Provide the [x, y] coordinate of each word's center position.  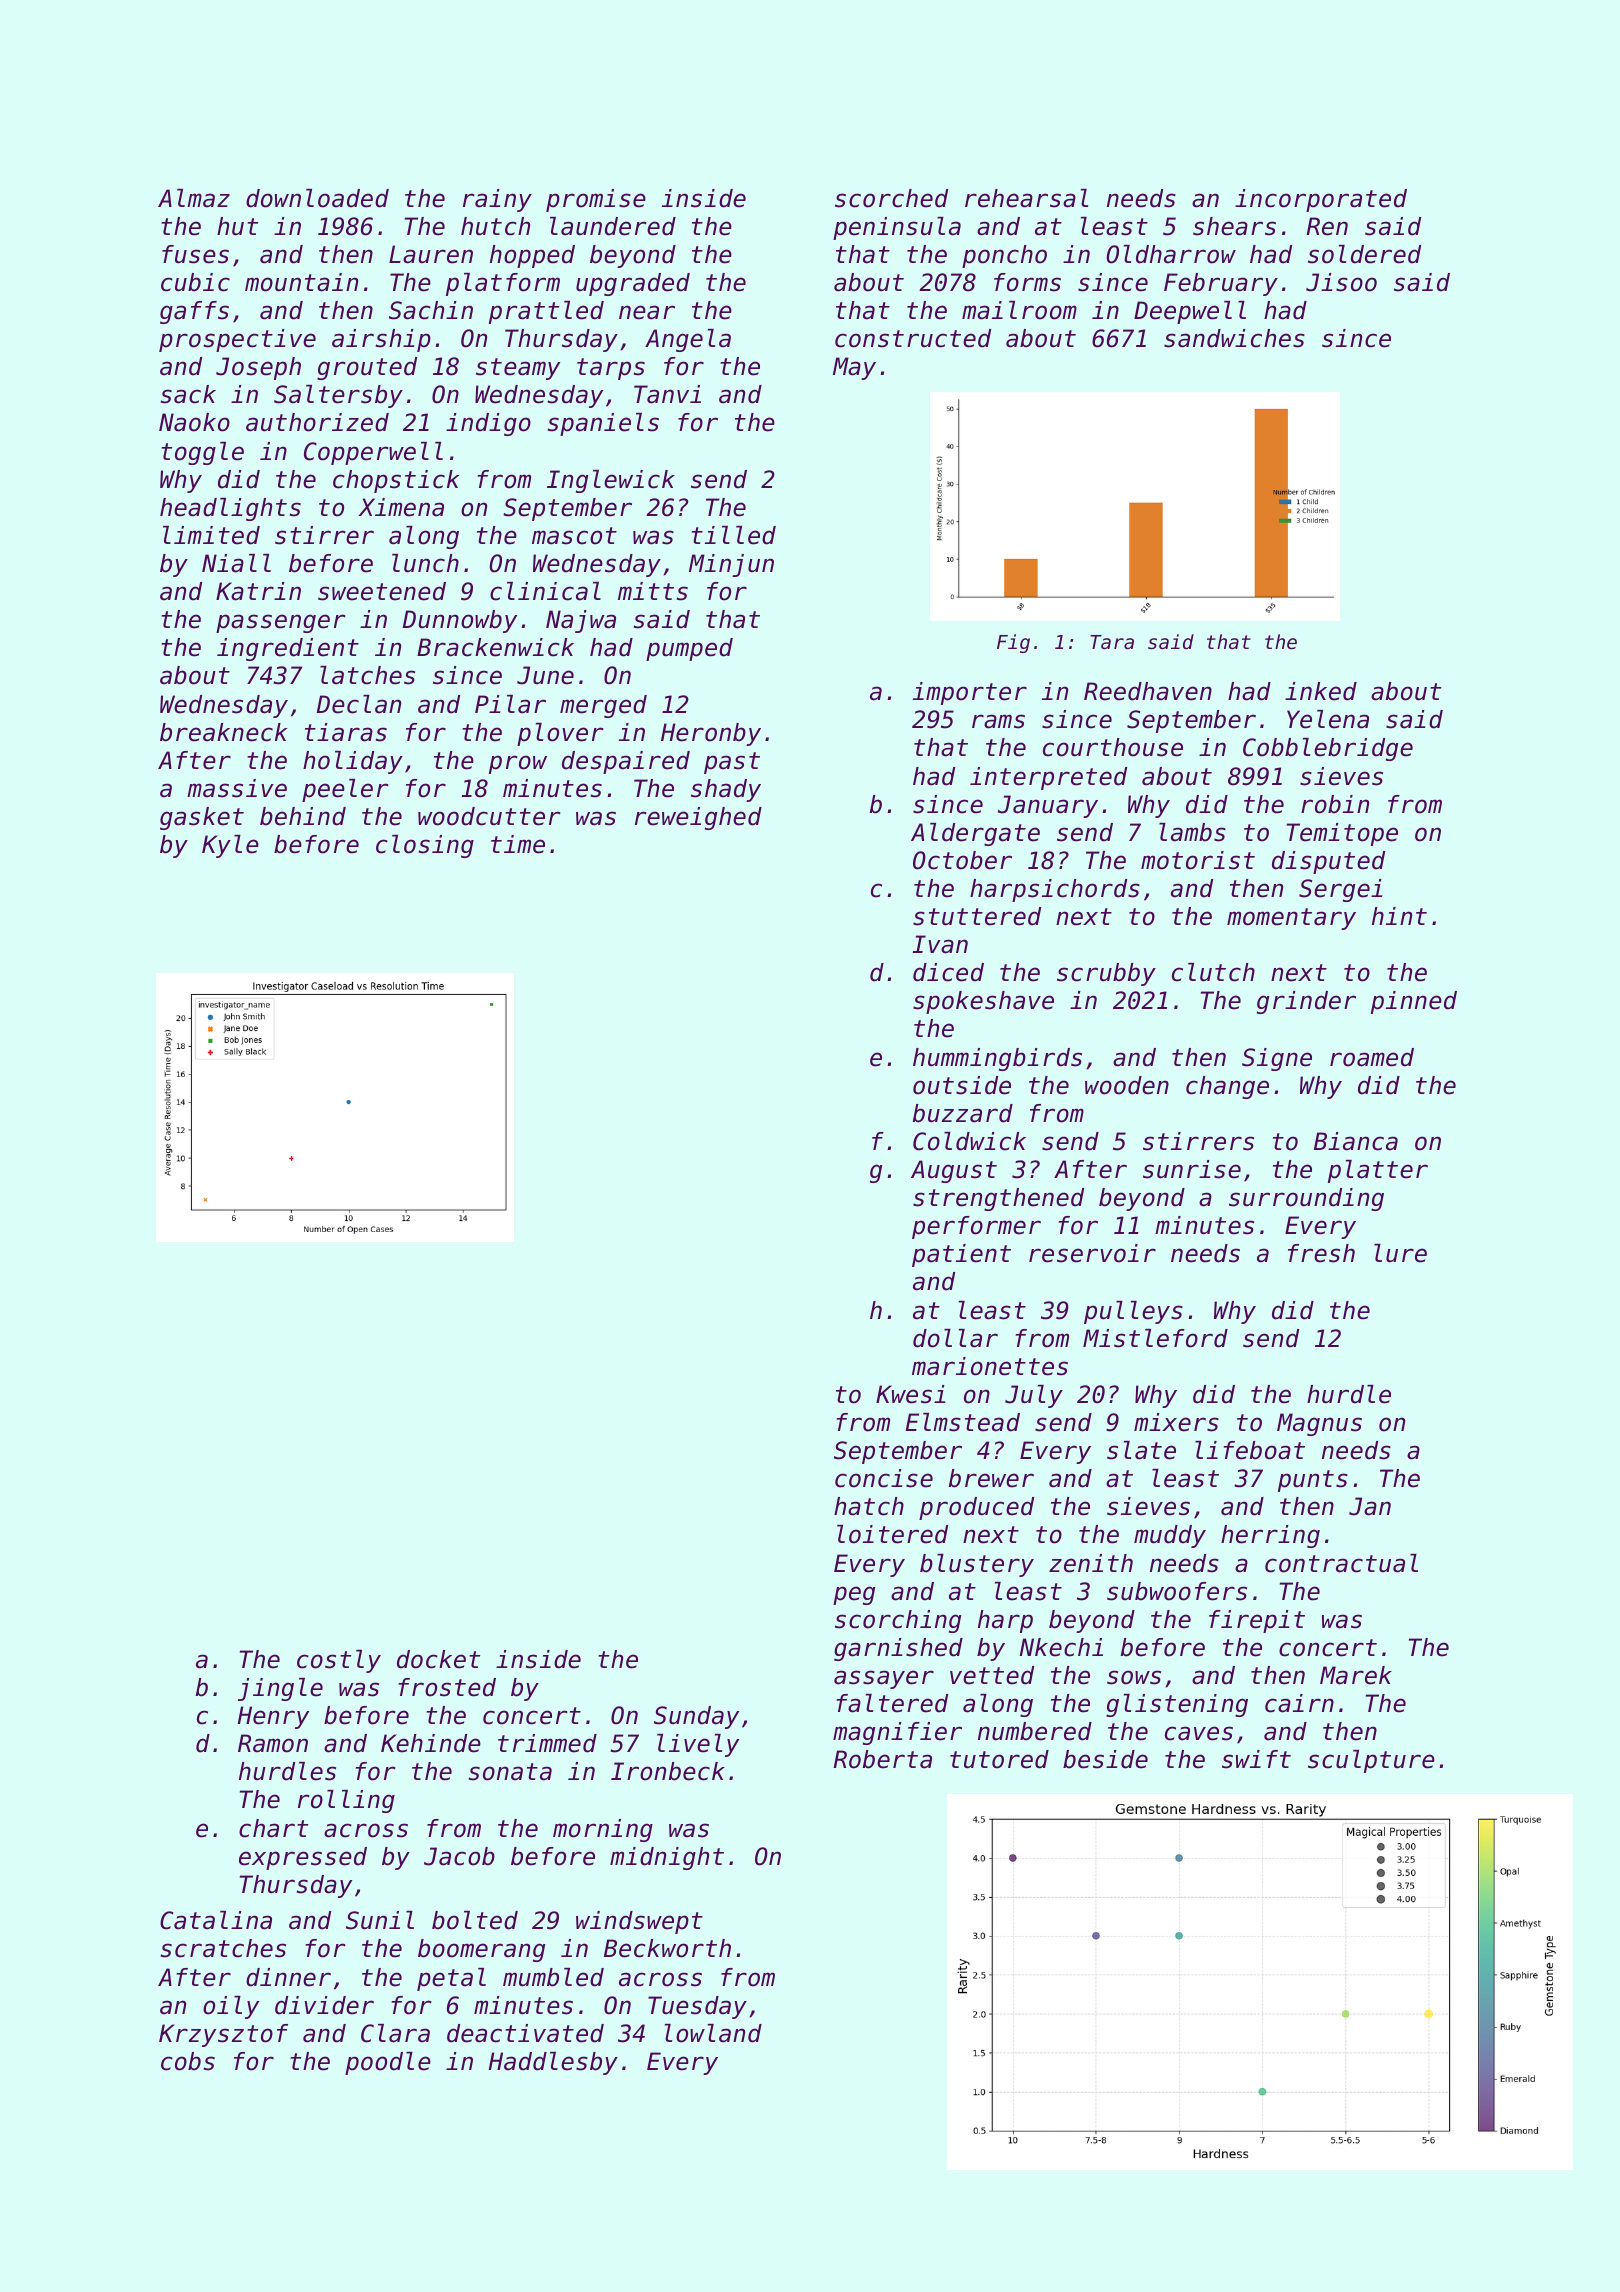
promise [596, 200]
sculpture [1371, 1761]
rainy [497, 200]
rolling [346, 1801]
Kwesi [910, 1394]
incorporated [1321, 200]
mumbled [553, 1977]
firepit [1257, 1621]
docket [438, 1659]
